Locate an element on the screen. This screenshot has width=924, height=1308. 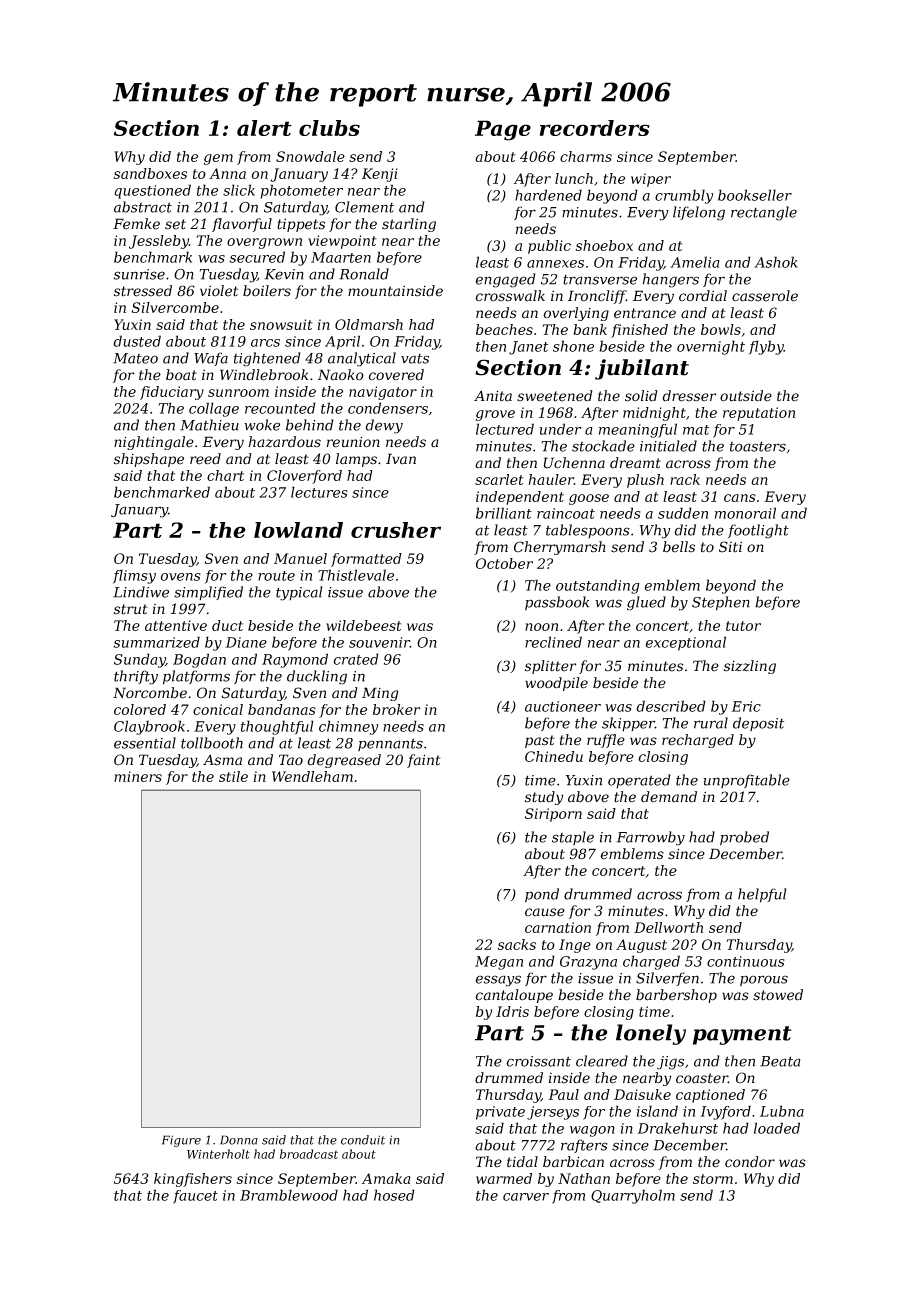
study is located at coordinates (544, 798).
